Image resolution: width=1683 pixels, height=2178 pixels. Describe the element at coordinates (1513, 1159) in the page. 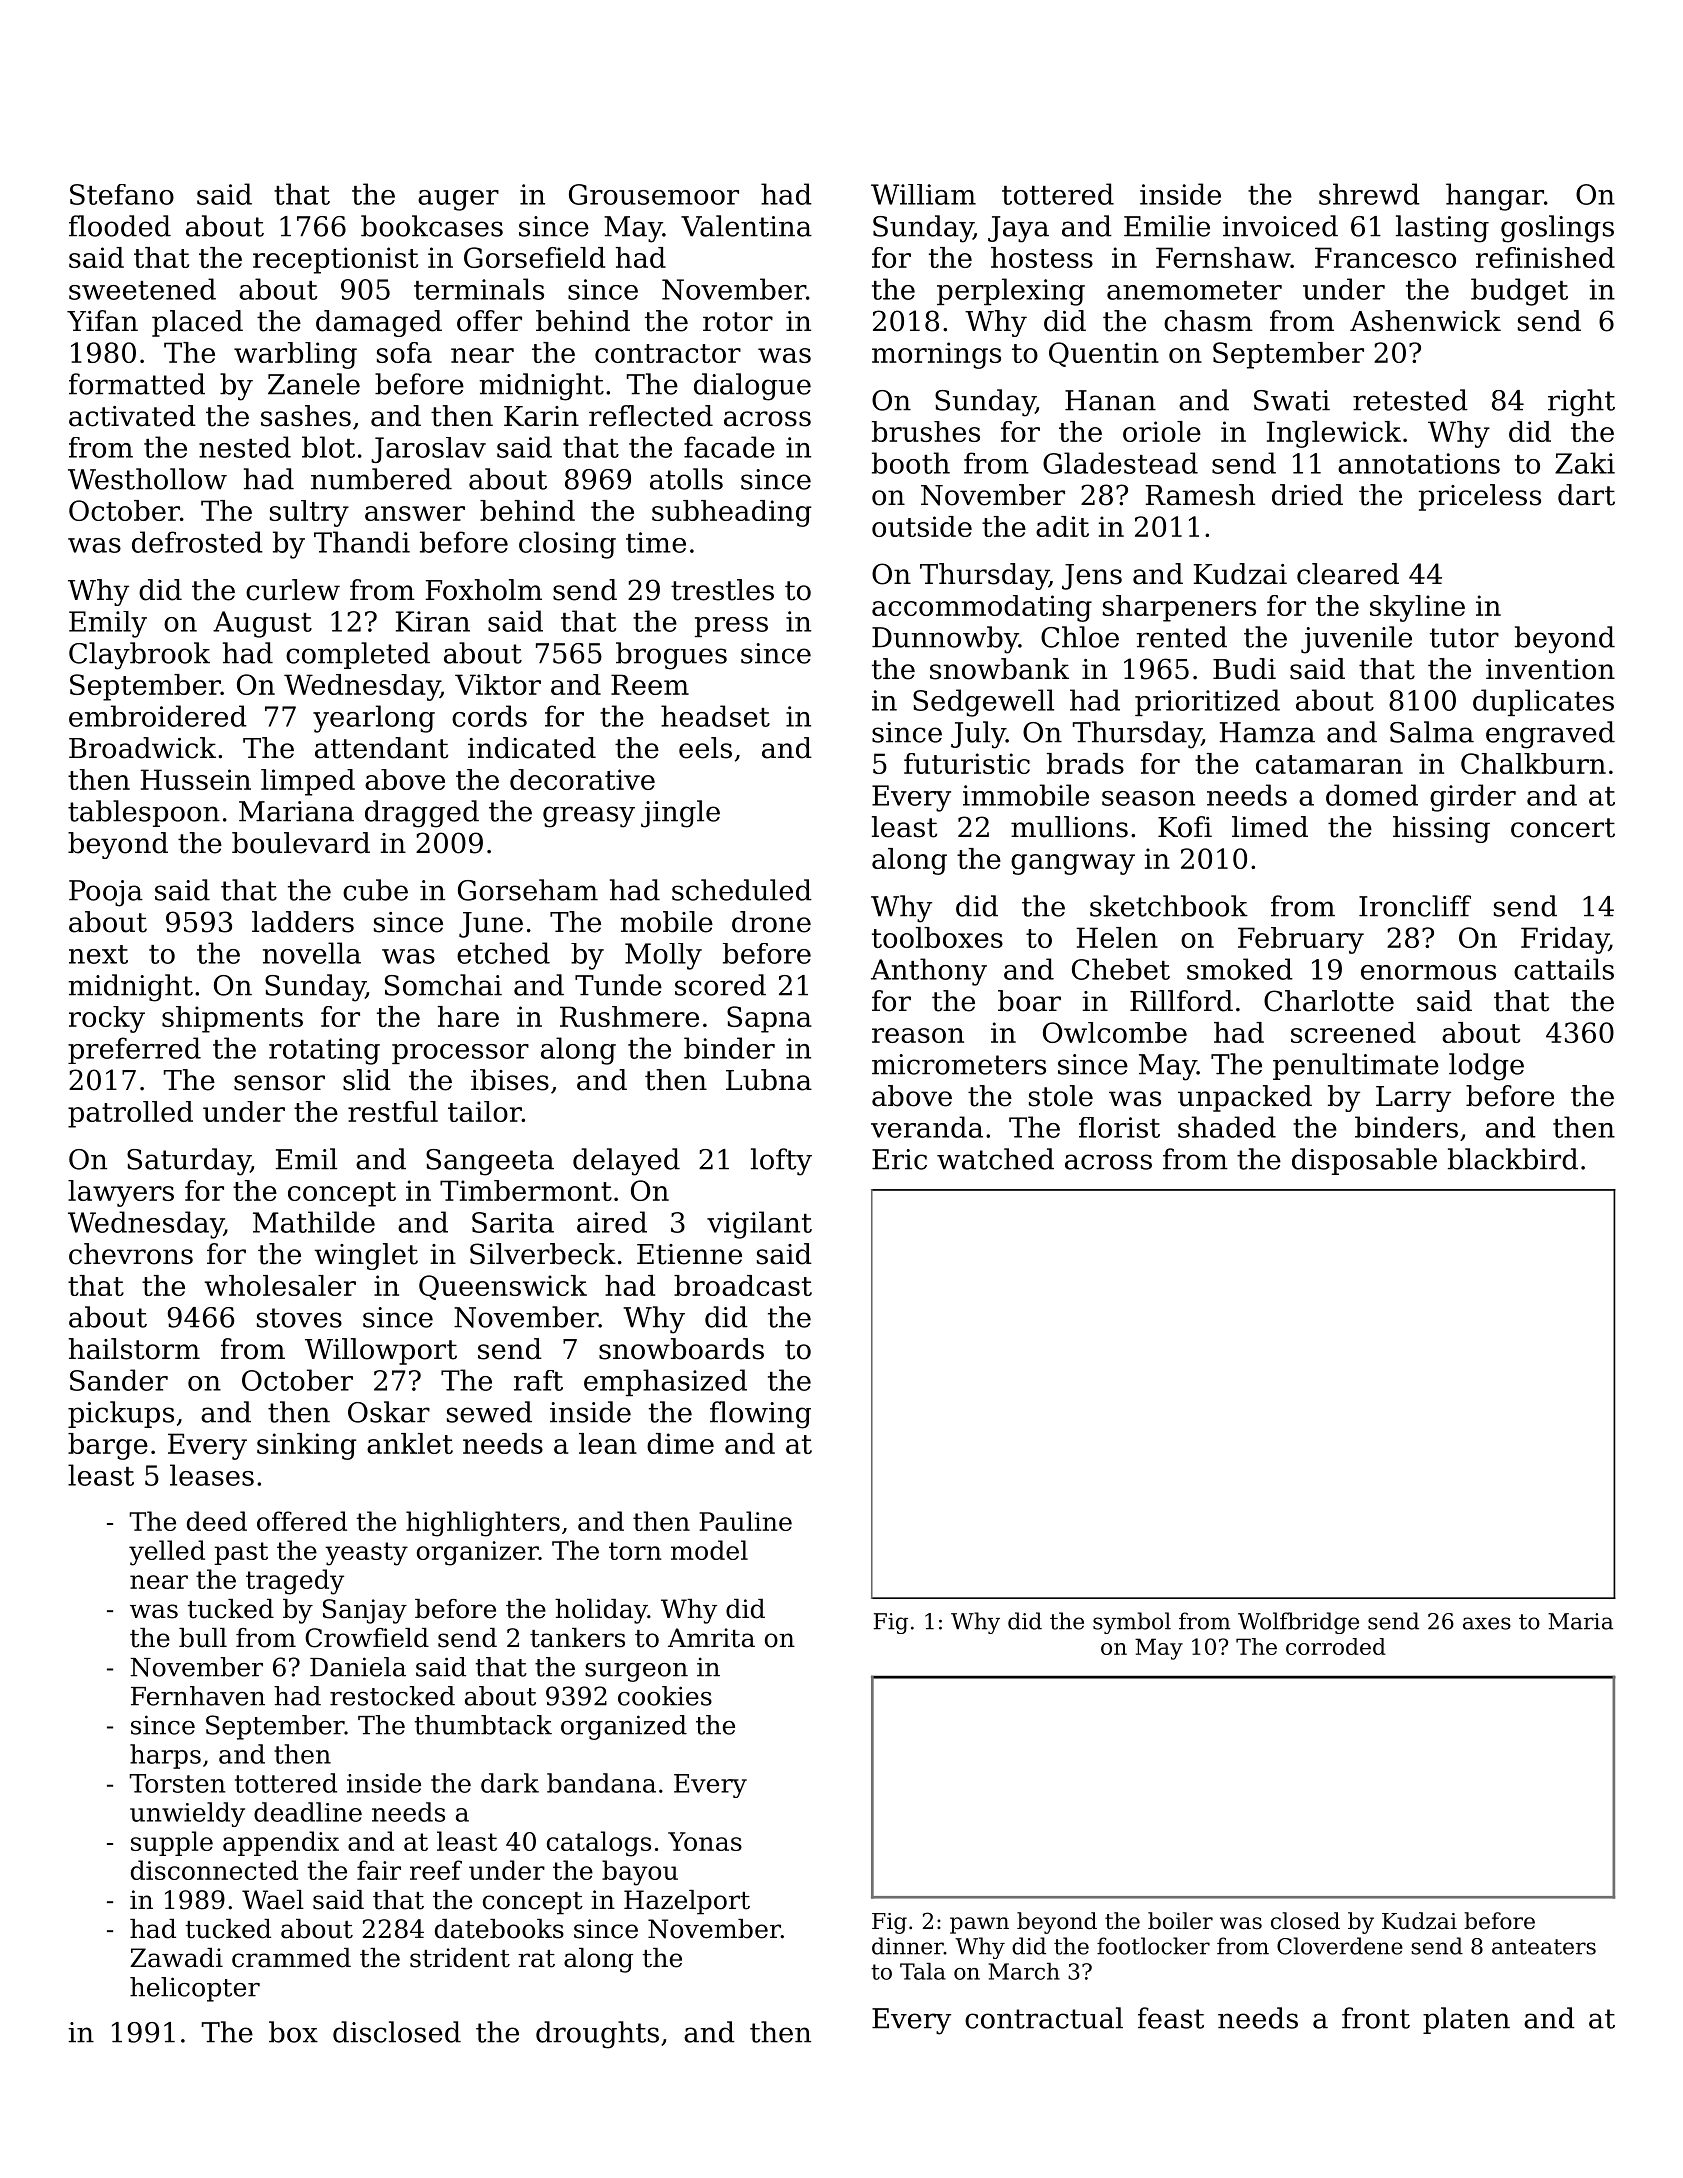

I see `blackbird` at that location.
